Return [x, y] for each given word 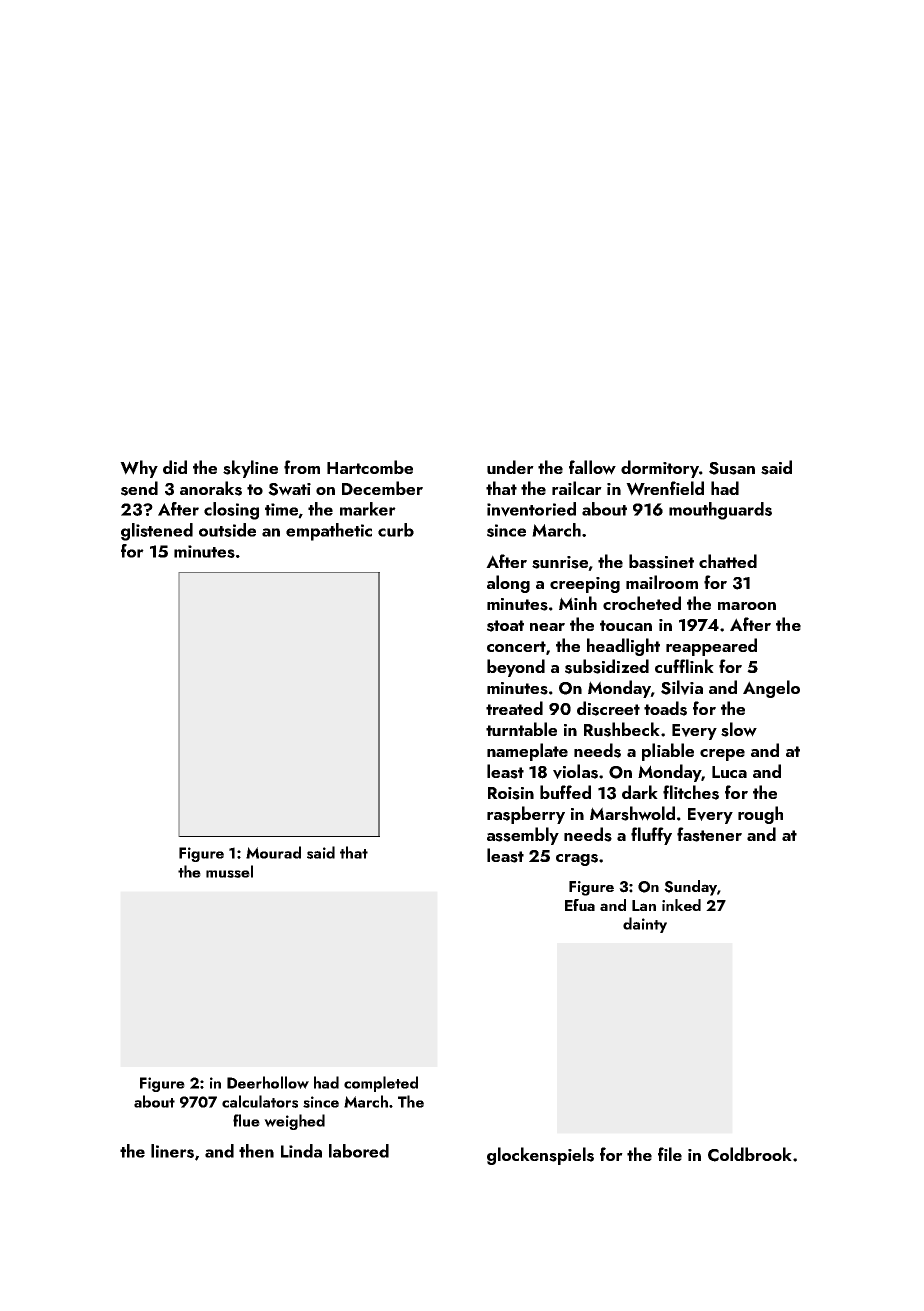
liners [172, 1151]
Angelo [771, 689]
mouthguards [720, 511]
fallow [592, 467]
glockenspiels [540, 1156]
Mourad [273, 852]
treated [514, 708]
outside [227, 530]
